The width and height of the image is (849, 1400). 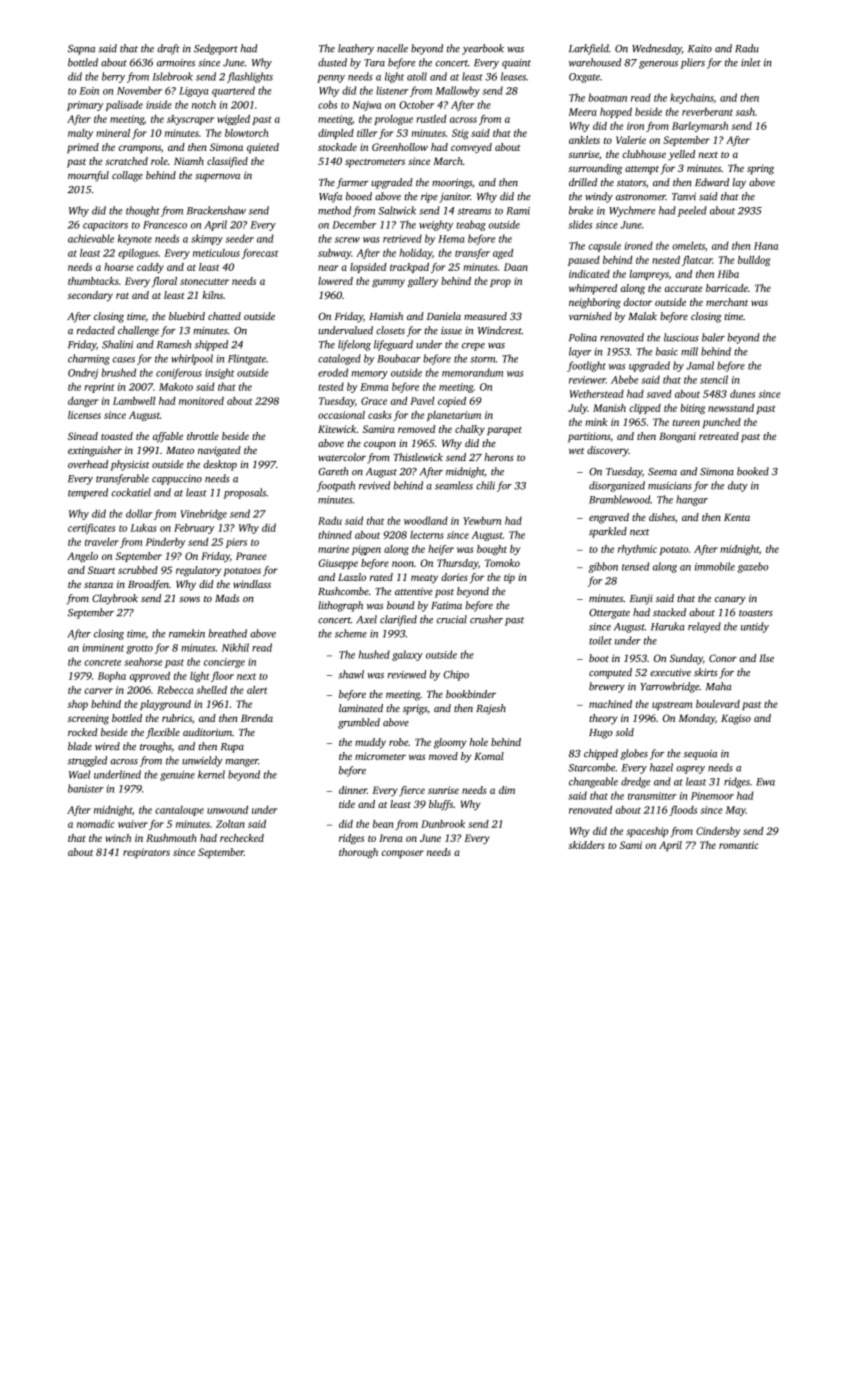 What do you see at coordinates (504, 430) in the image?
I see `parapet` at bounding box center [504, 430].
